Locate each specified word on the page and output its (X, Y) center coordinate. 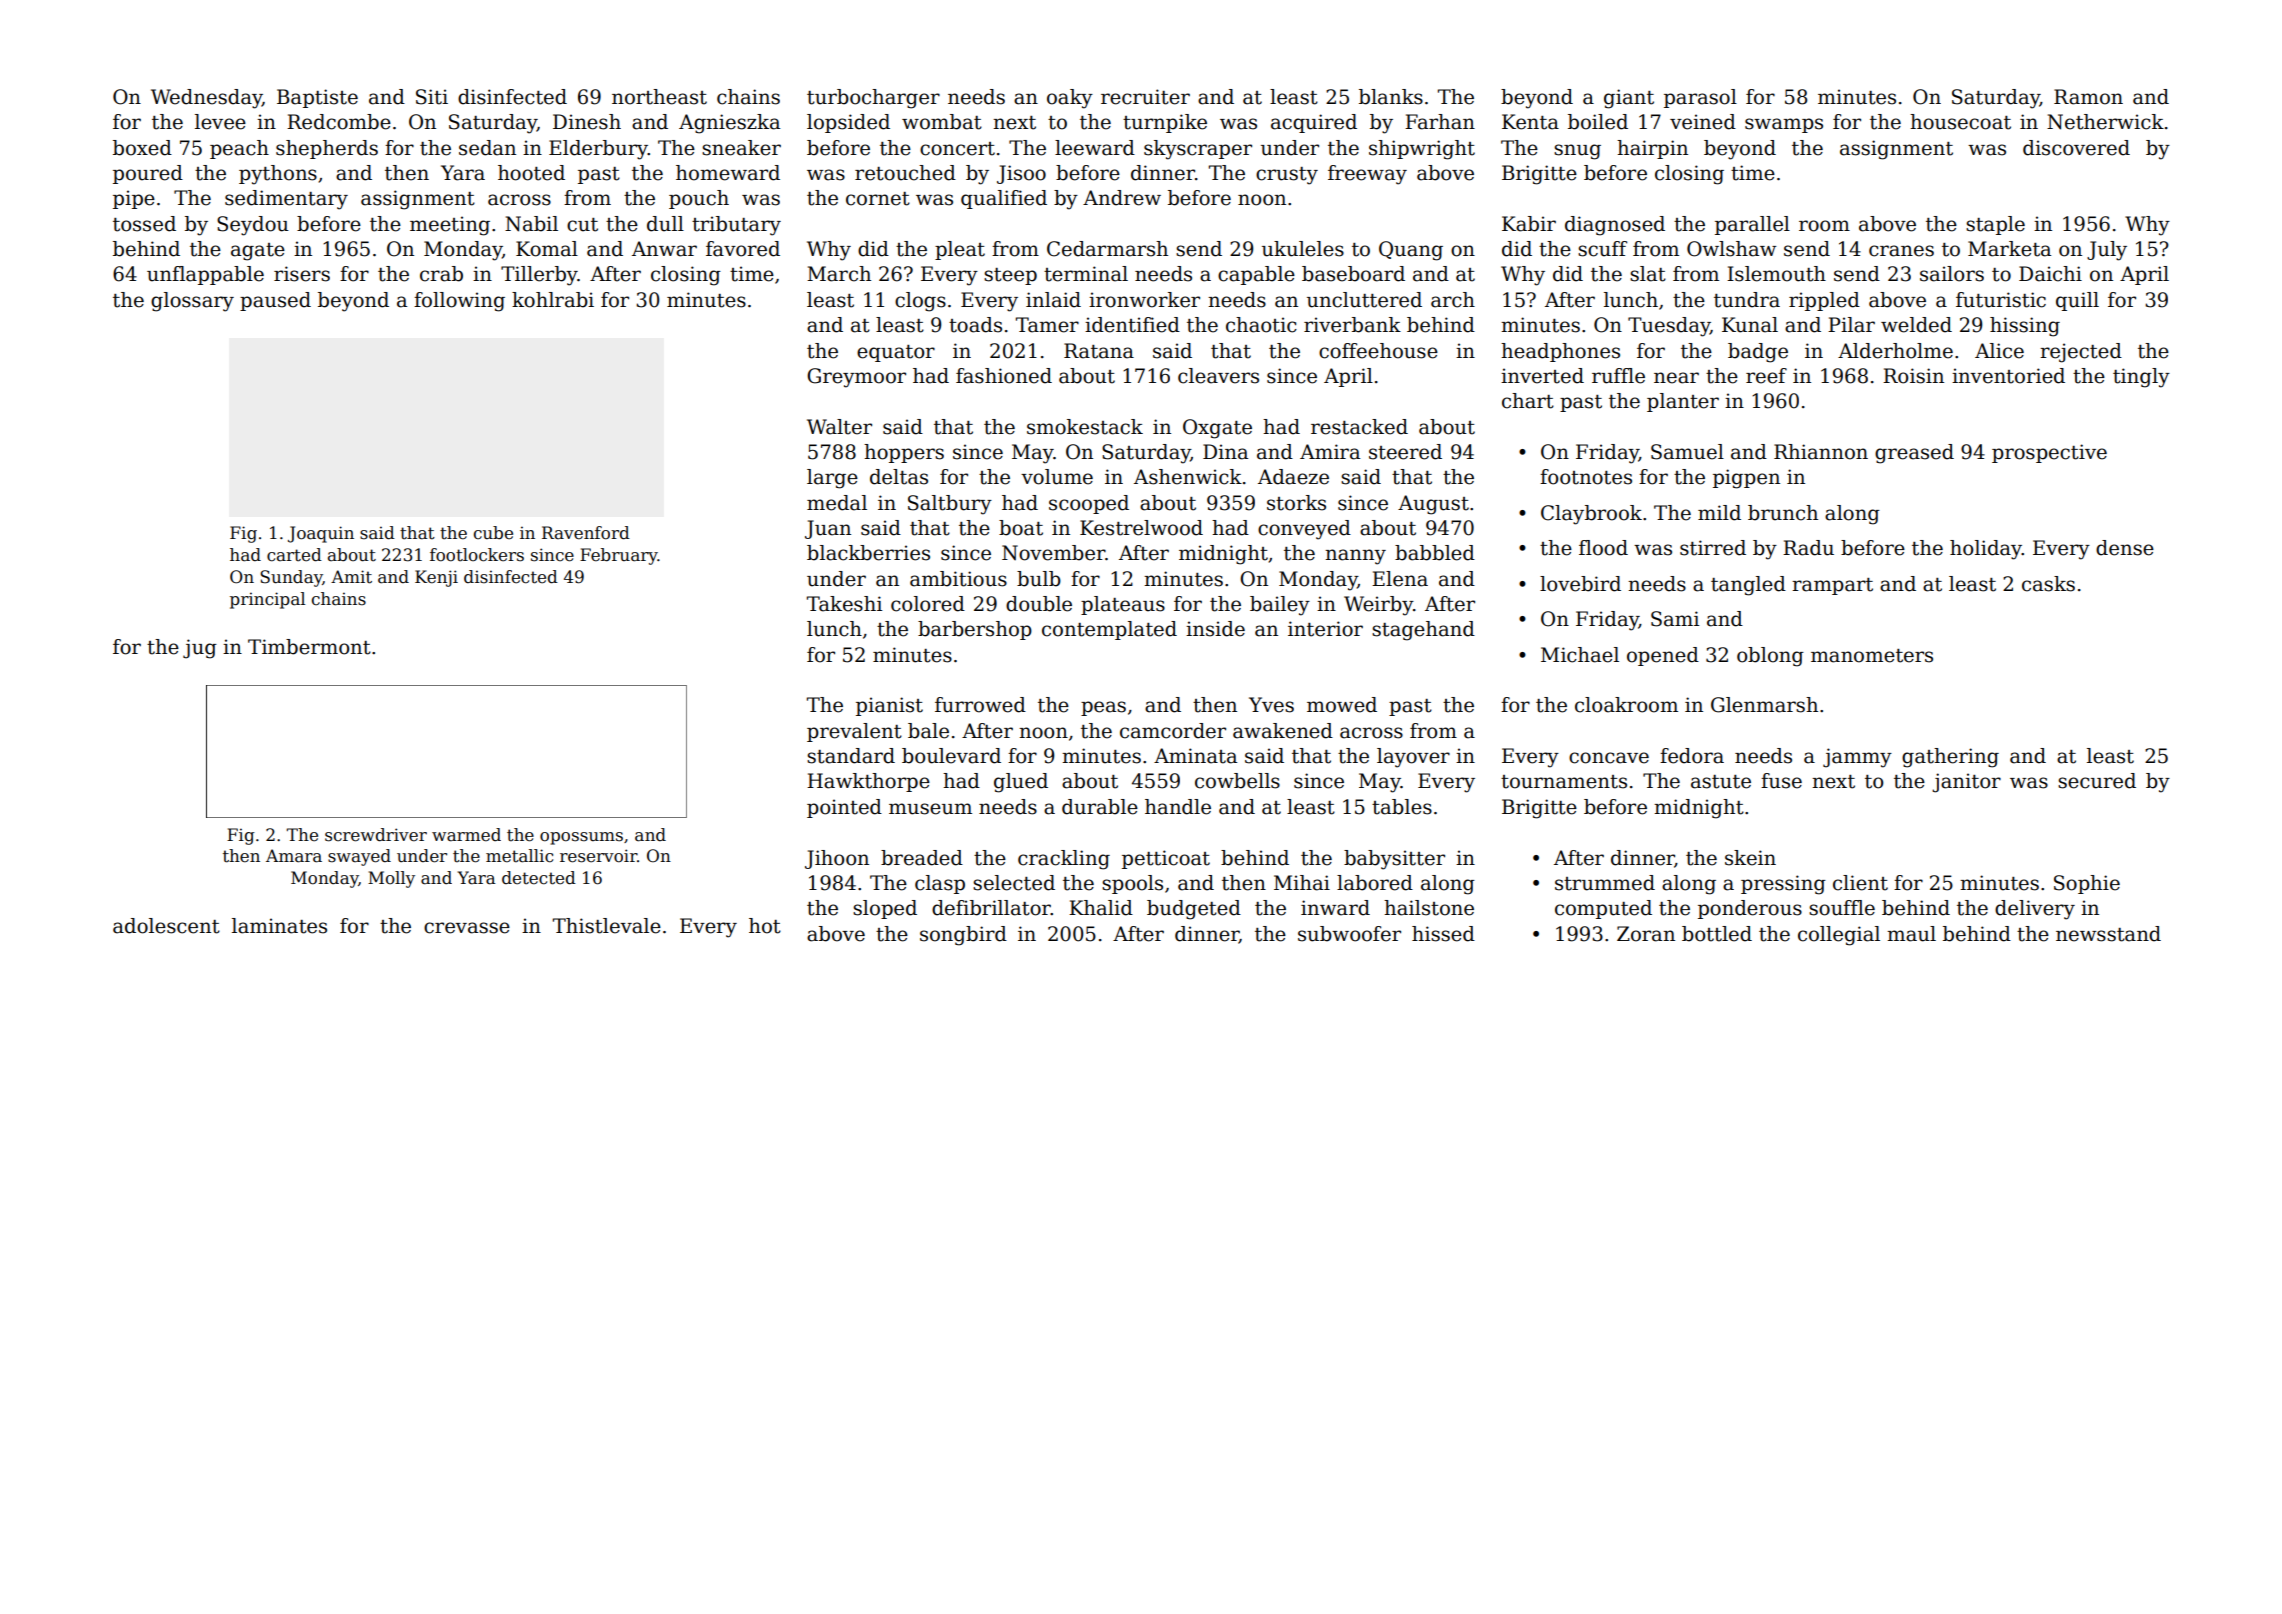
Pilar (1851, 325)
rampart (1832, 586)
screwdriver (376, 835)
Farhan (1440, 122)
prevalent (854, 732)
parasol (1700, 98)
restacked (1359, 427)
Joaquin (321, 534)
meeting (450, 226)
